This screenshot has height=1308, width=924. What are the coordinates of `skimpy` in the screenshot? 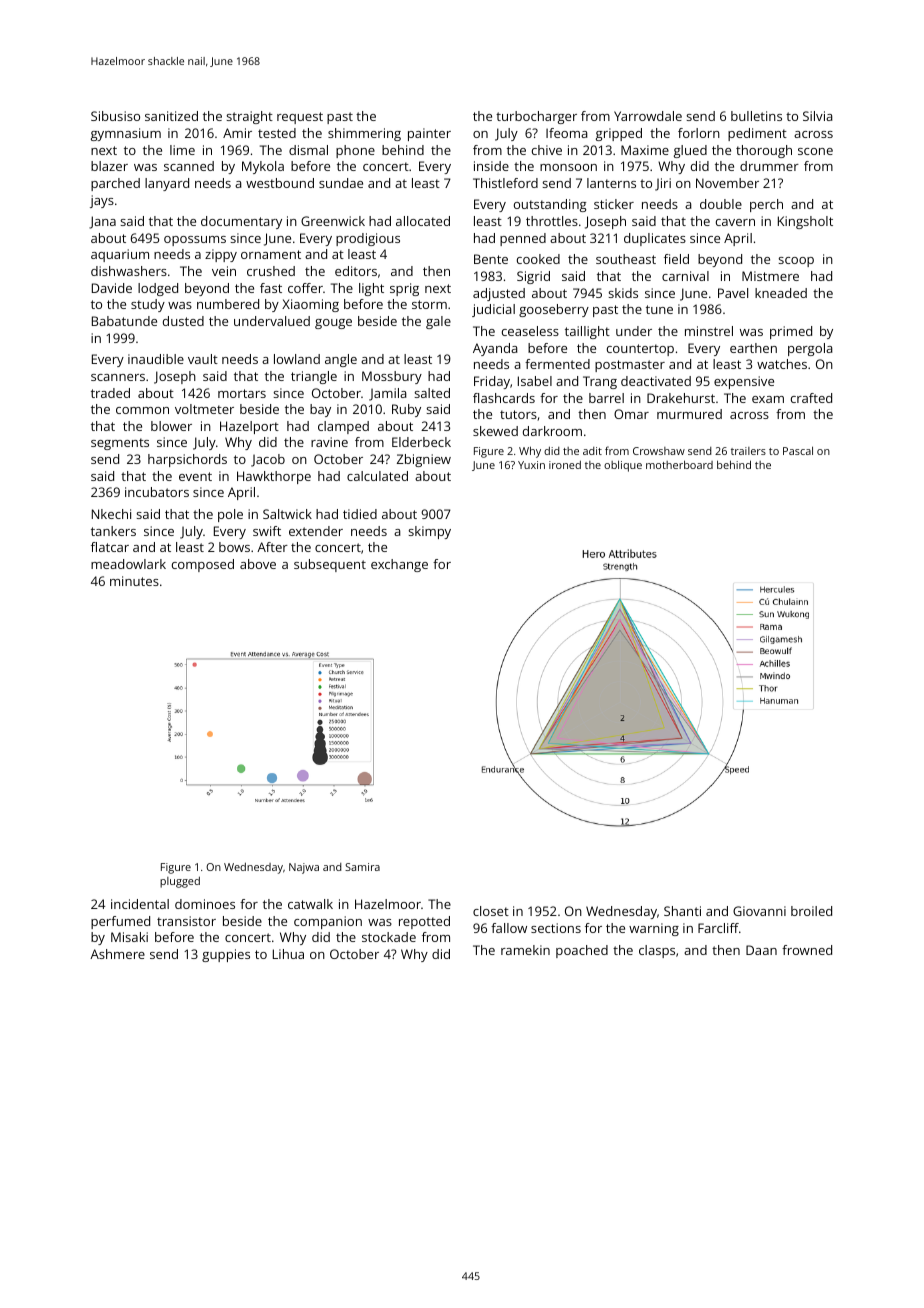 It's located at (430, 532).
